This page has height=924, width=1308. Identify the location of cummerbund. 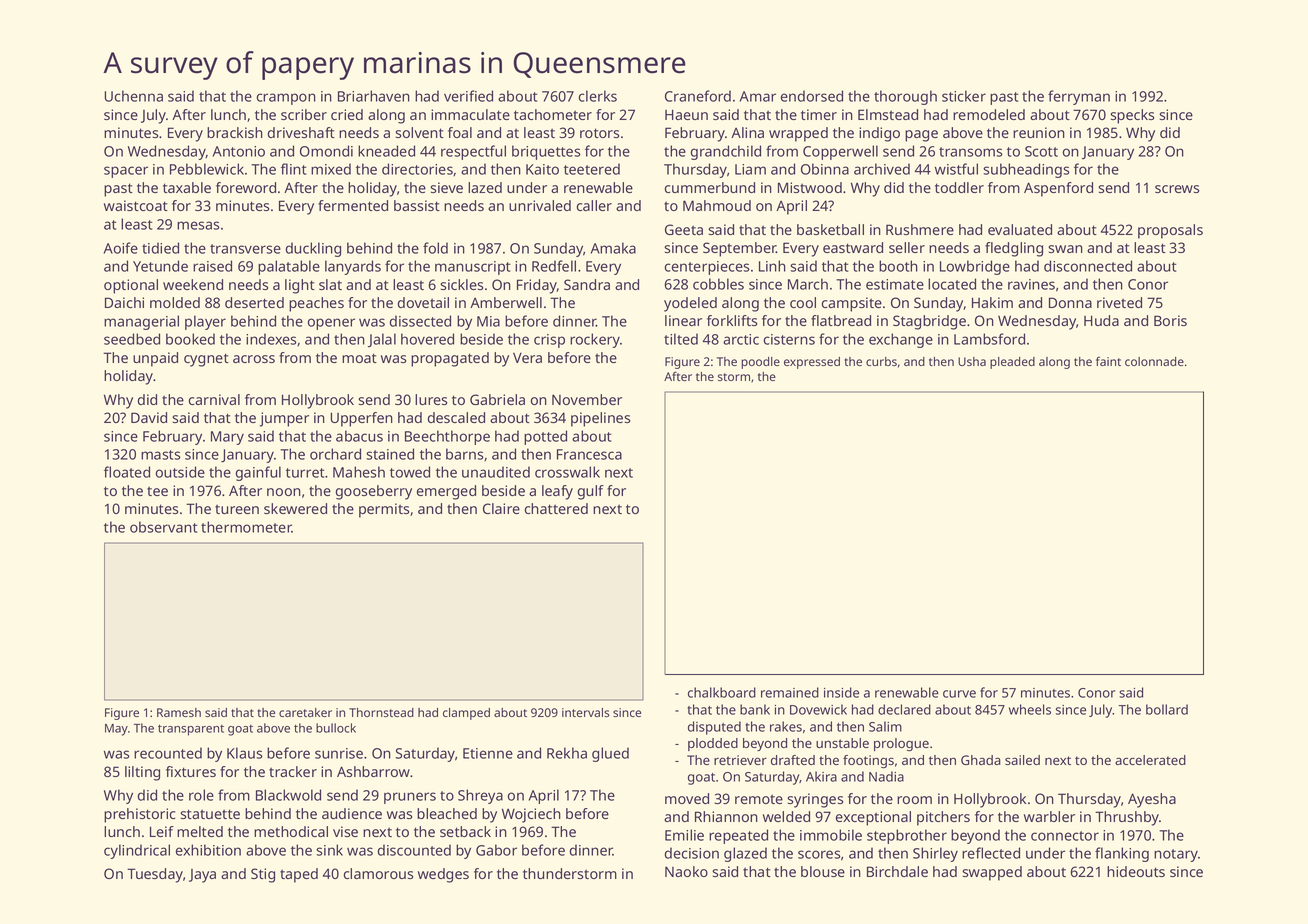
(710, 187).
